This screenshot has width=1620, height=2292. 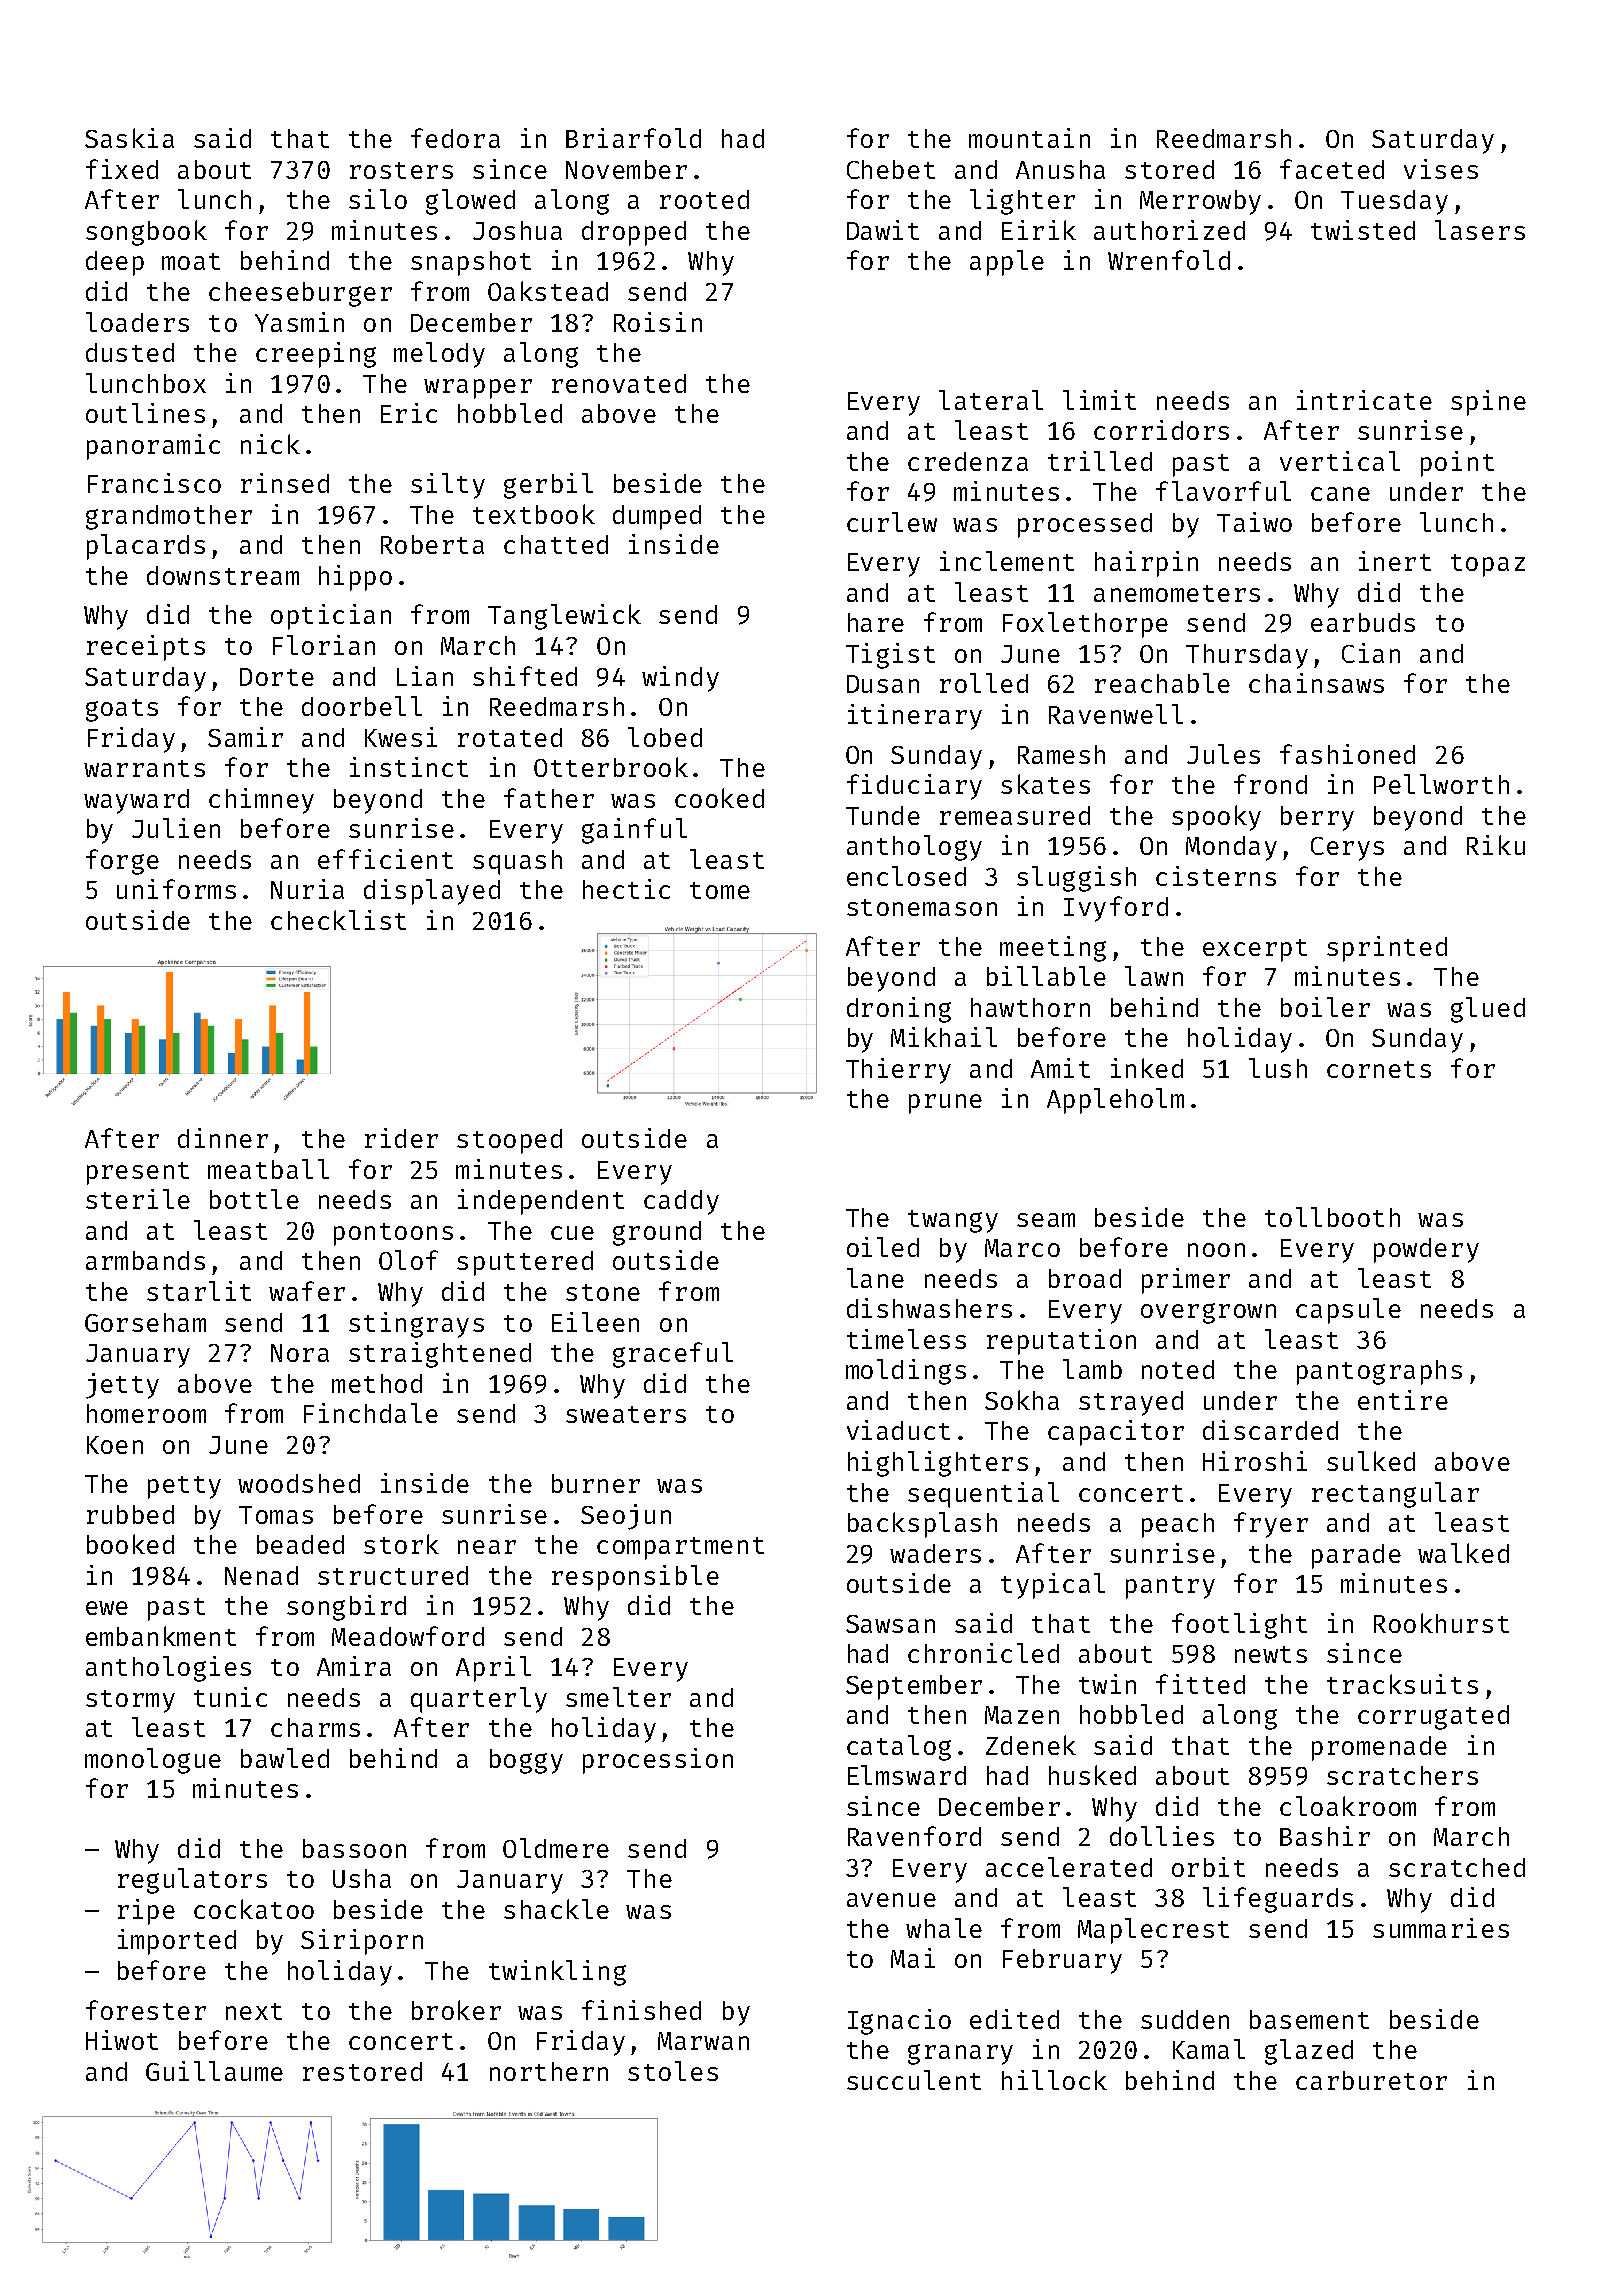 What do you see at coordinates (455, 138) in the screenshot?
I see `fedora` at bounding box center [455, 138].
